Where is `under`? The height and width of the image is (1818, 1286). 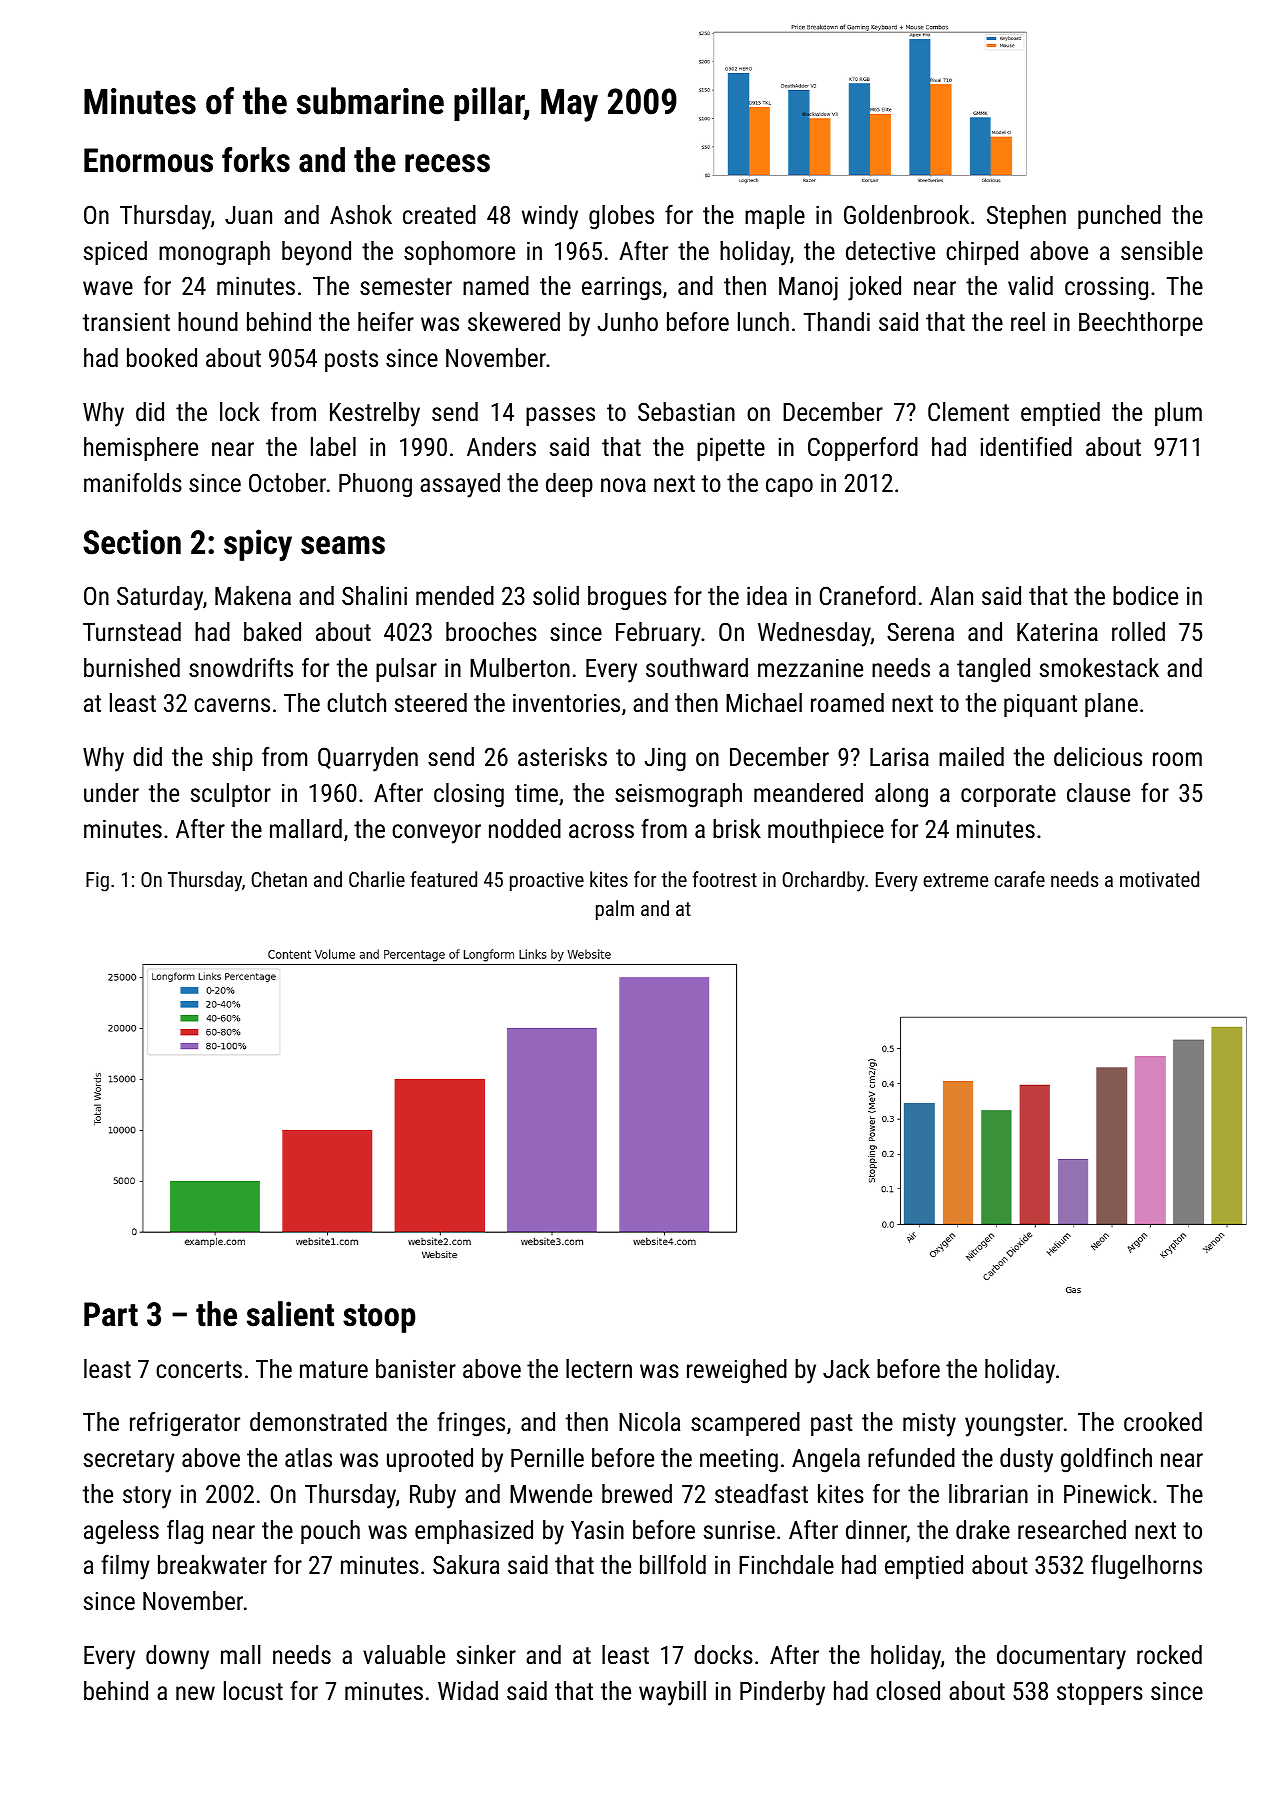
under is located at coordinates (111, 792).
